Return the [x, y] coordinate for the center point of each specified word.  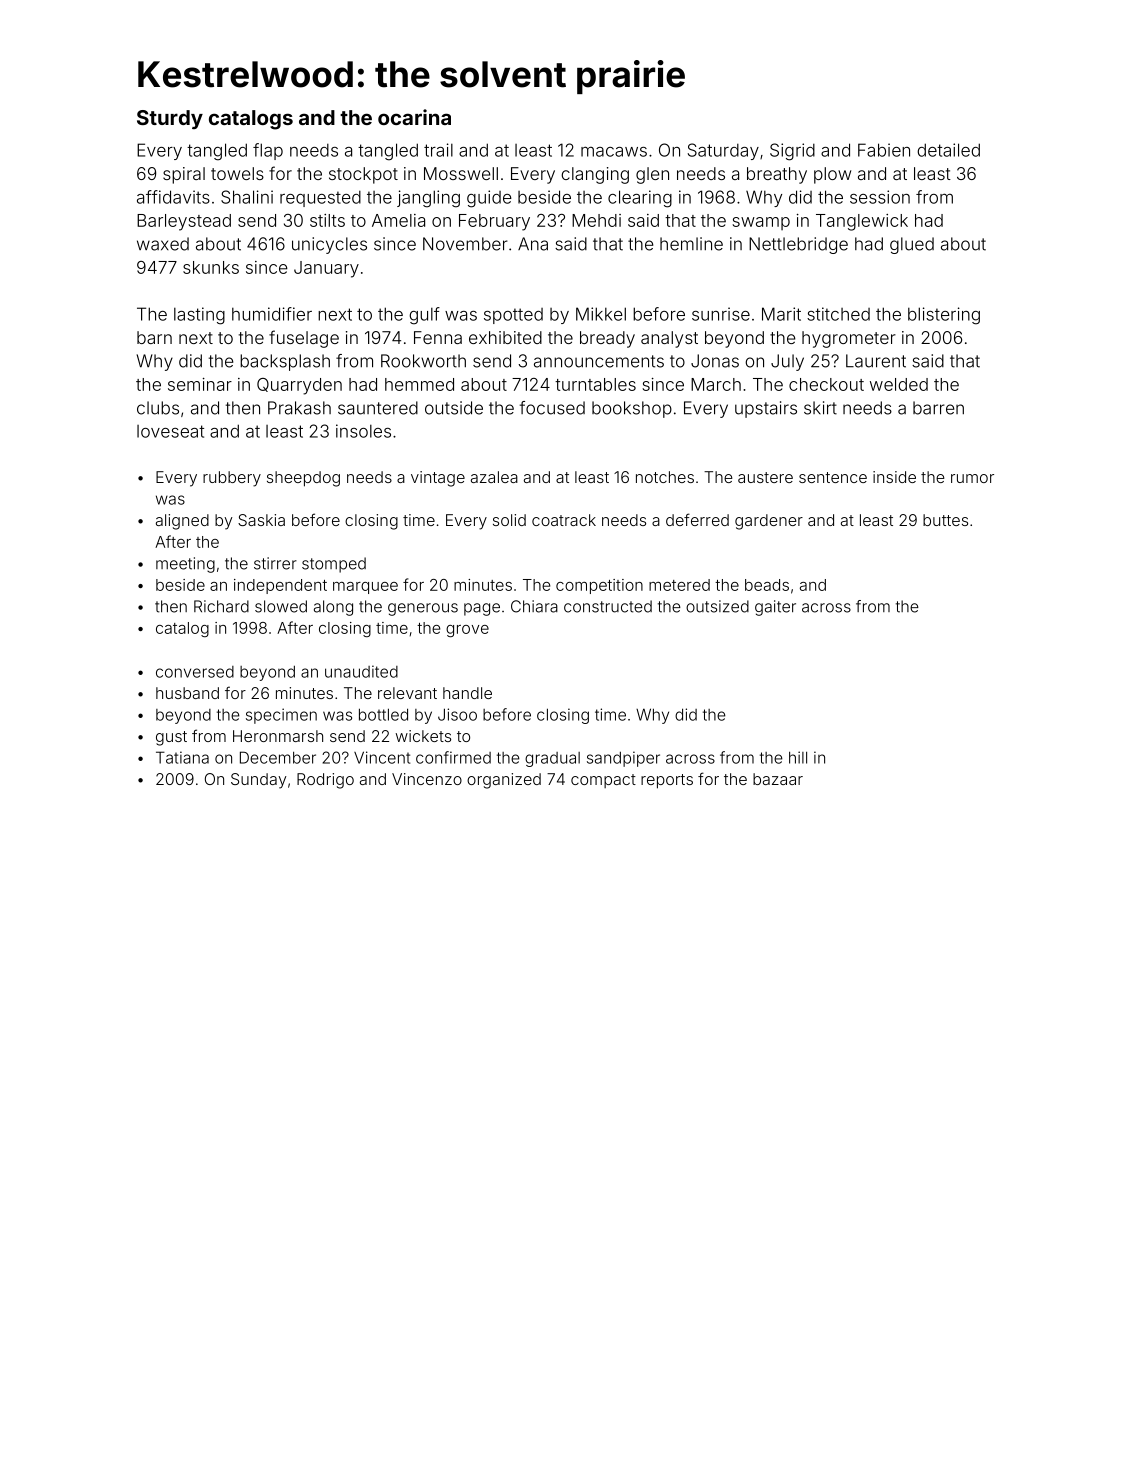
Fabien [884, 150]
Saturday [723, 151]
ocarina [414, 117]
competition [599, 586]
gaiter [775, 608]
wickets [423, 736]
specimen [281, 716]
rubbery [232, 479]
